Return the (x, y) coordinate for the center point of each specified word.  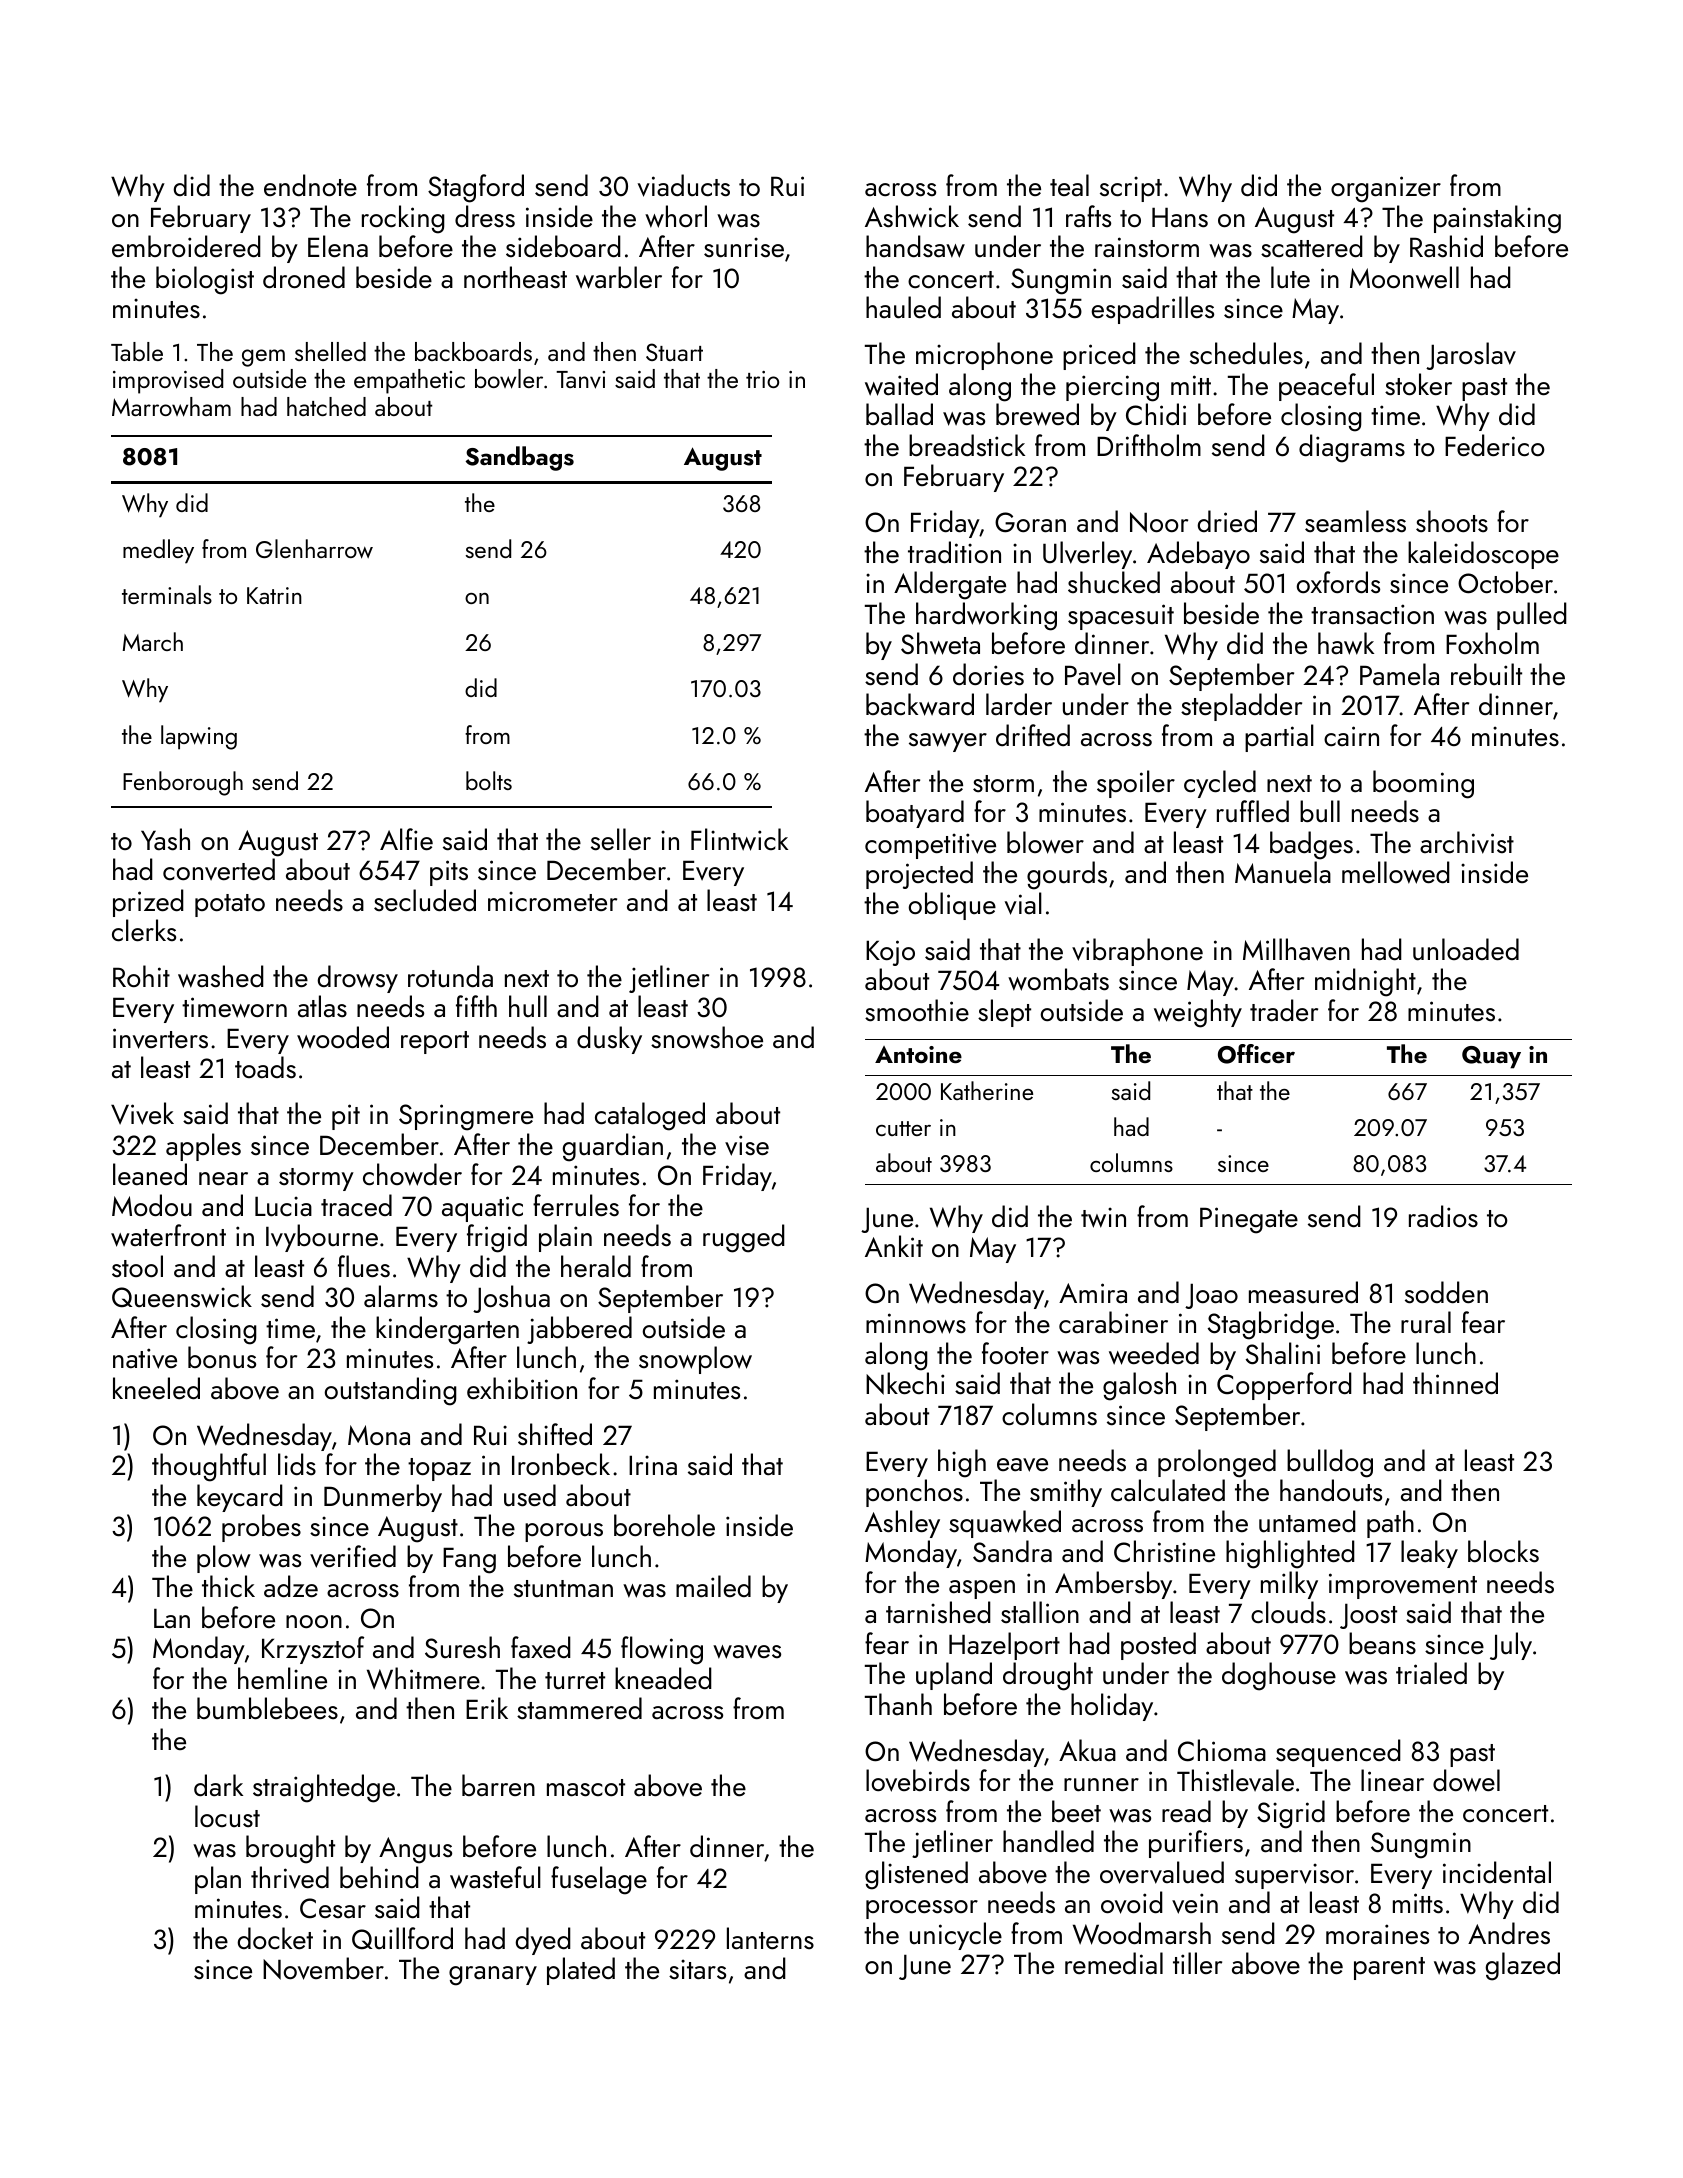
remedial (1114, 1963)
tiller (1197, 1963)
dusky (609, 1040)
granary (493, 1976)
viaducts (684, 185)
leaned (150, 1174)
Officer (1256, 1054)
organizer (1386, 189)
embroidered (186, 246)
